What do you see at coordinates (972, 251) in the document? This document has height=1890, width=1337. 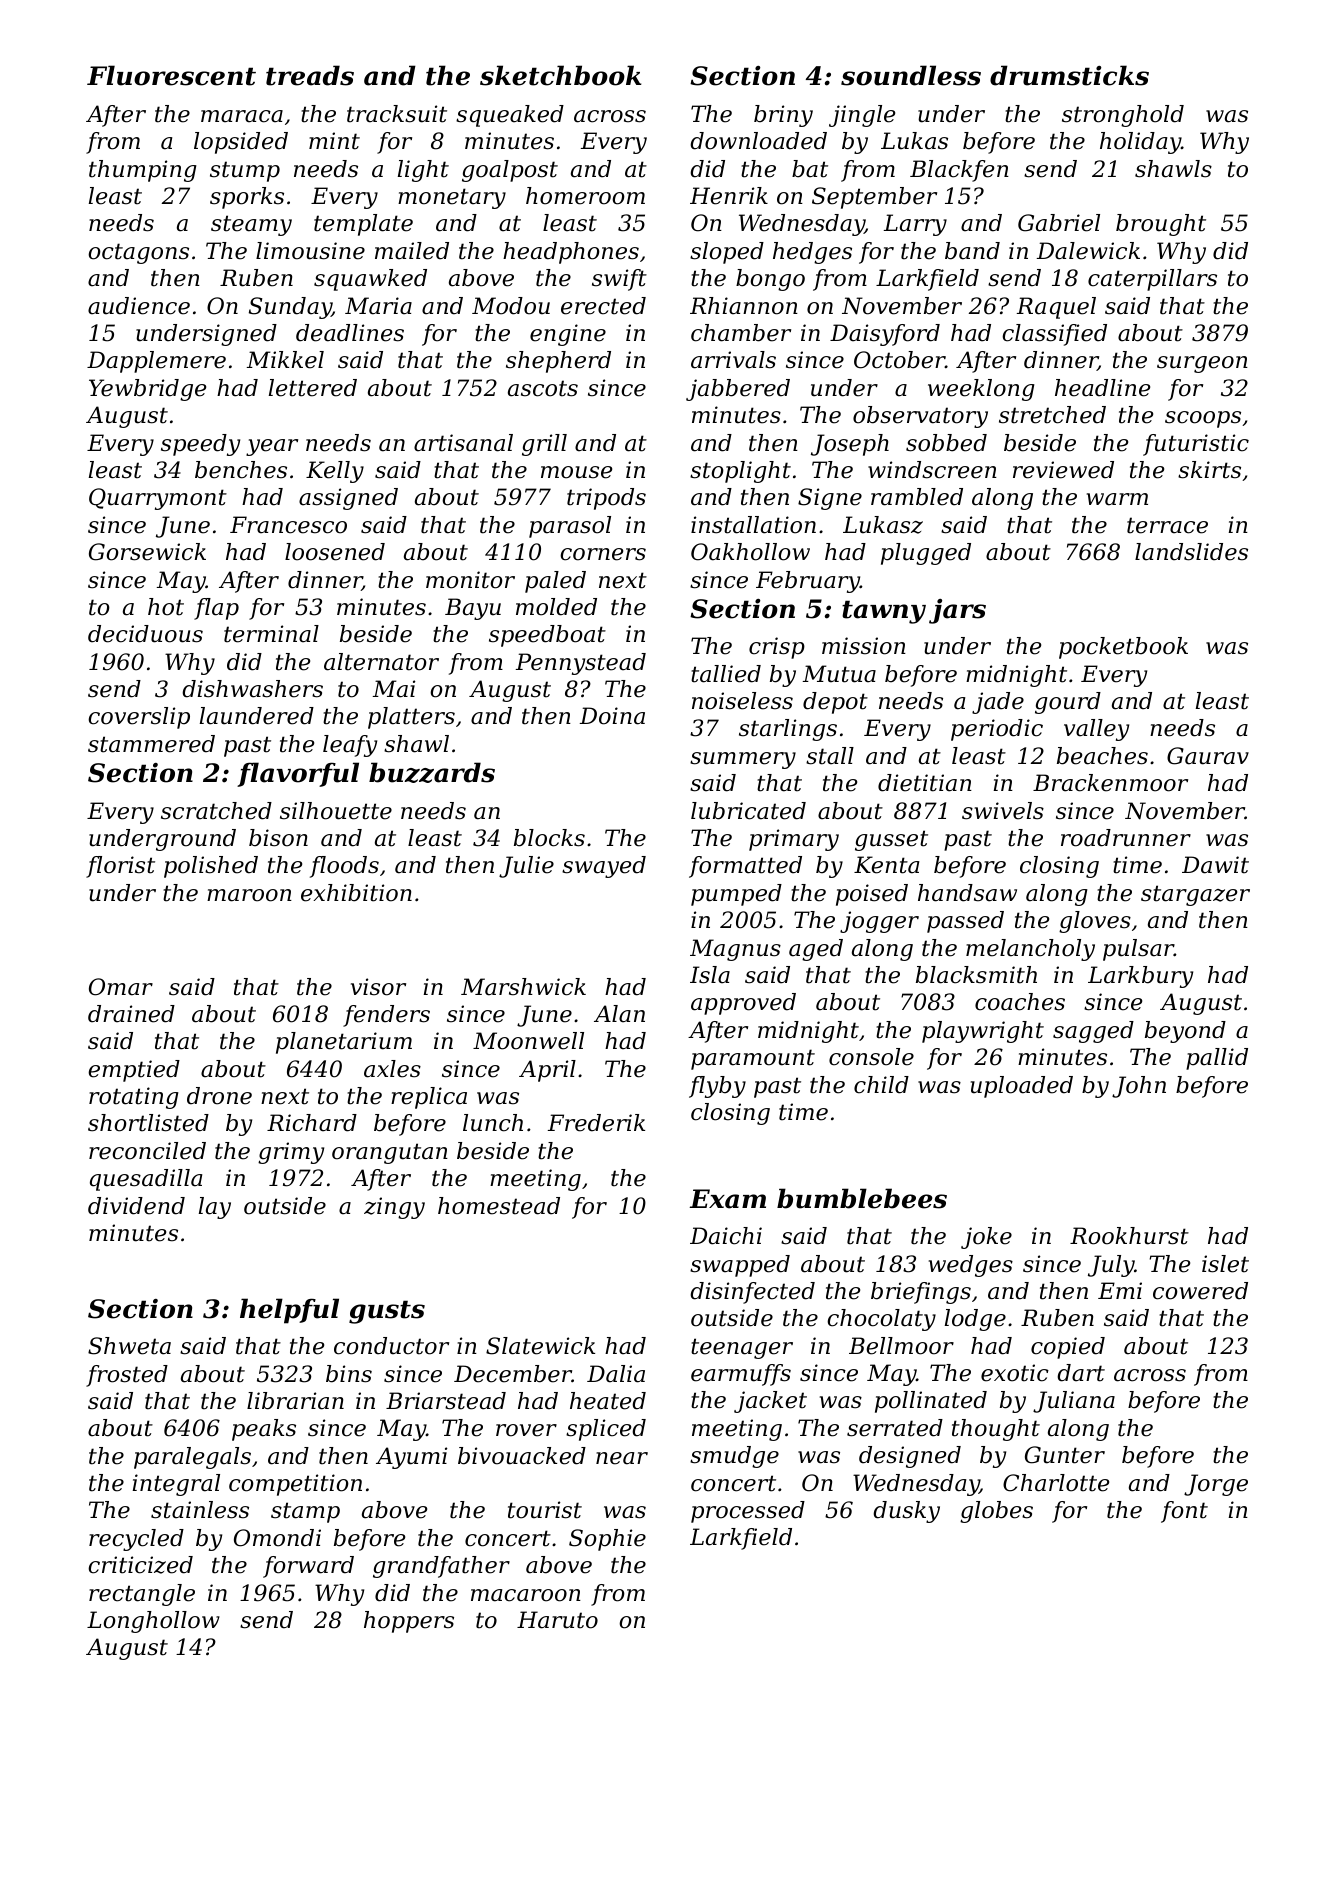 I see `band` at bounding box center [972, 251].
